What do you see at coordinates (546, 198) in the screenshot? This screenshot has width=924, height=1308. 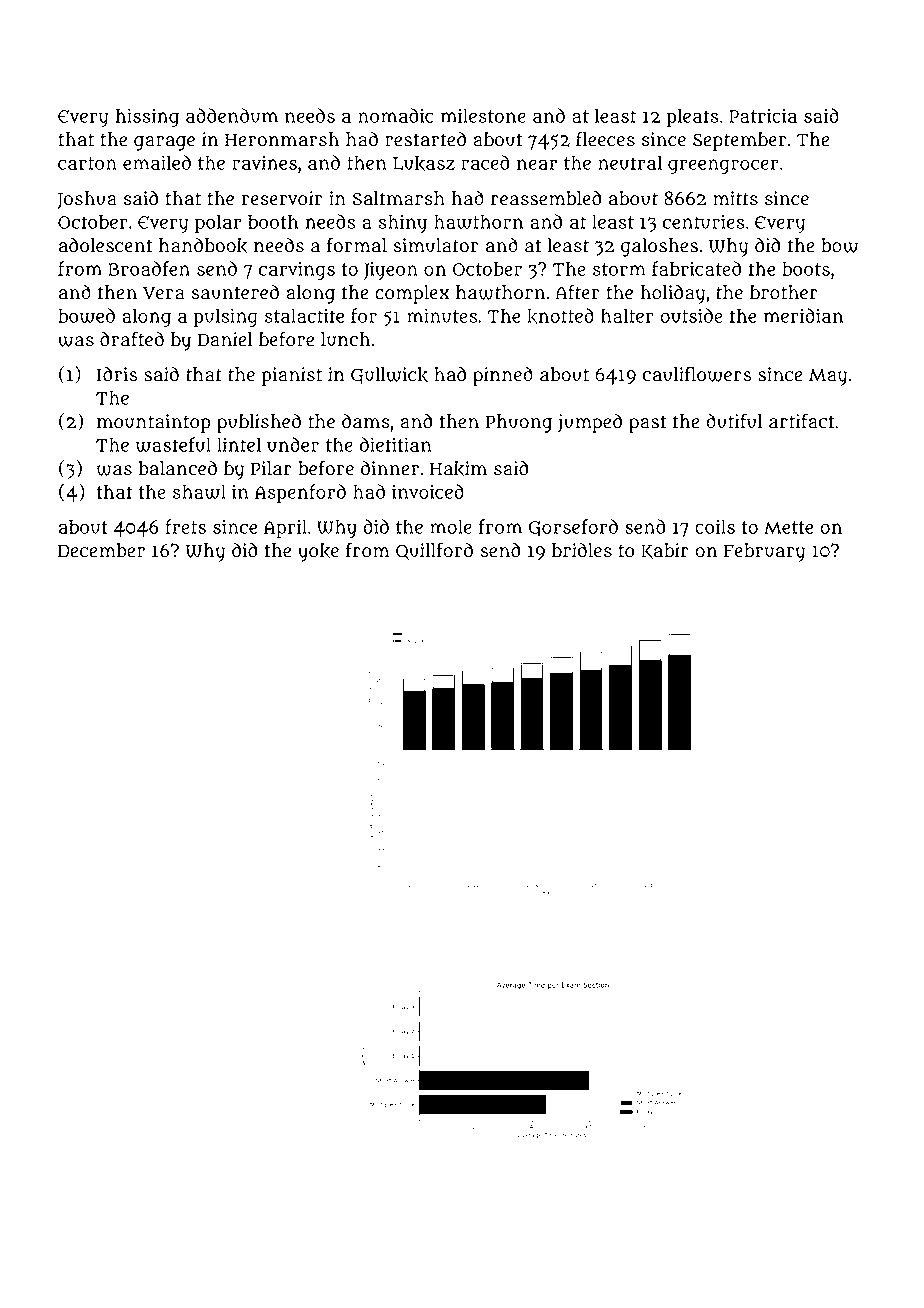 I see `reassembled` at bounding box center [546, 198].
